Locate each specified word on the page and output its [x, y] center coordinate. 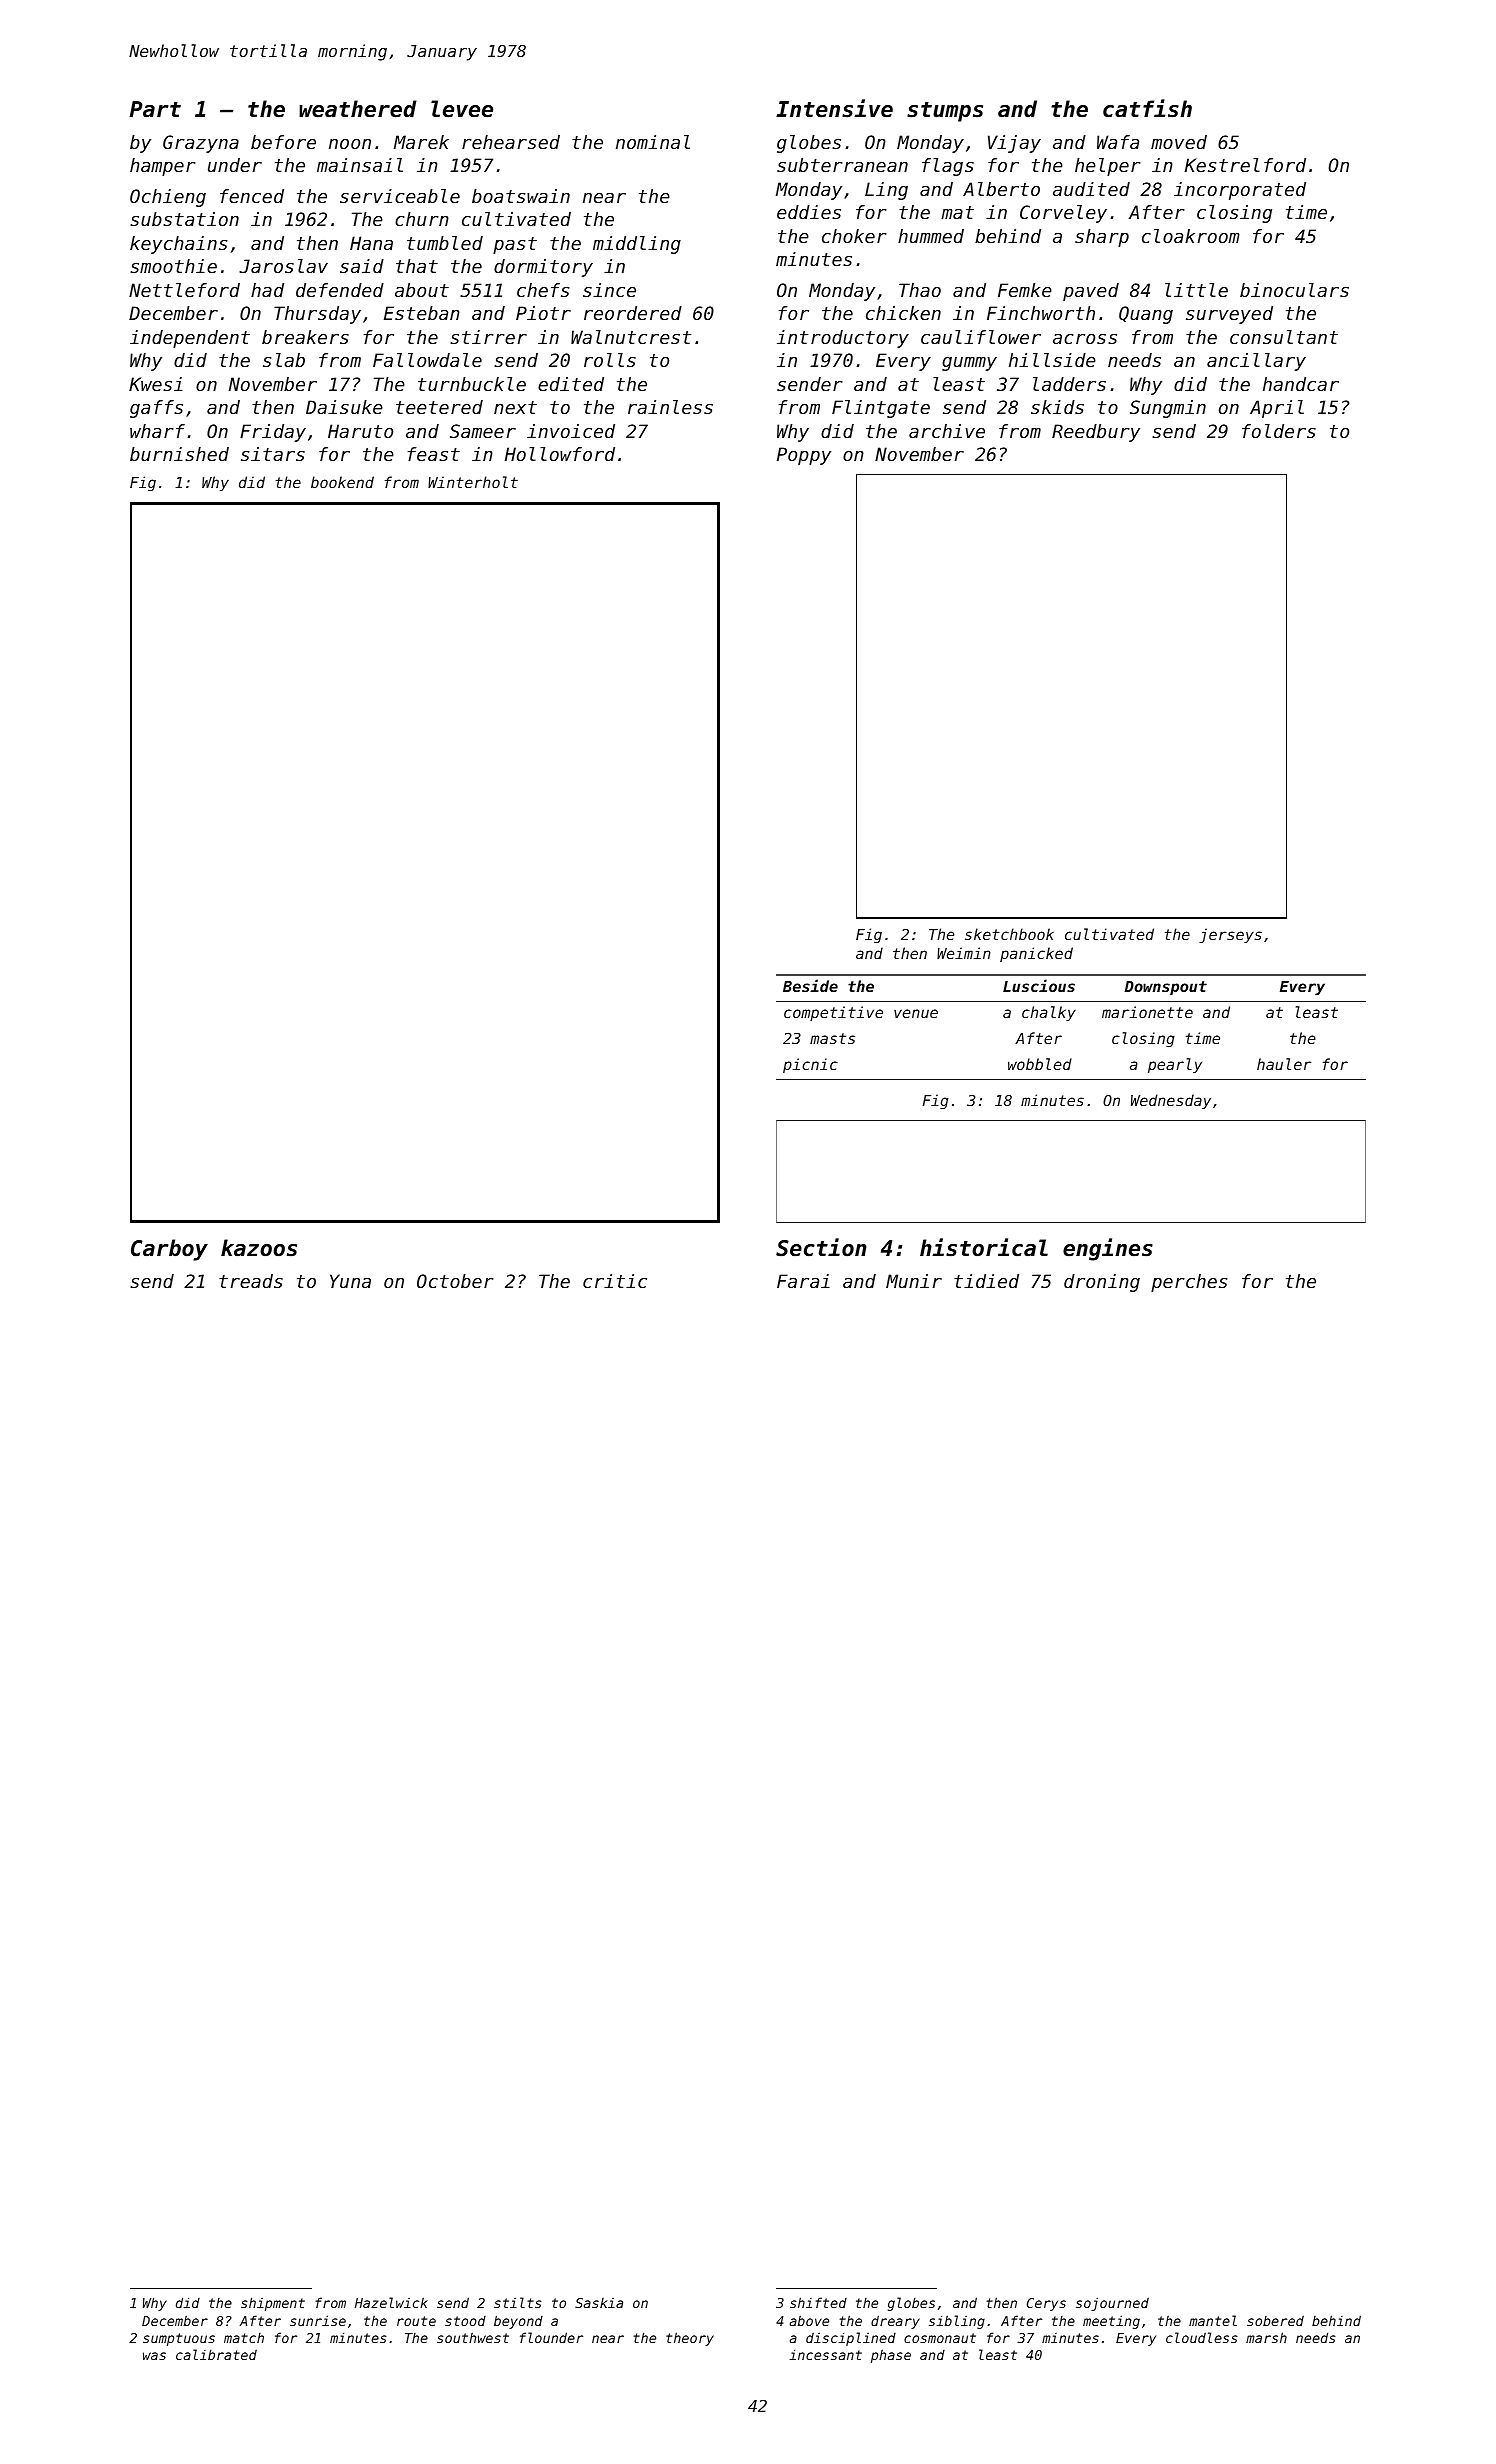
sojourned [1112, 2304]
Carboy [169, 1250]
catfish [1147, 108]
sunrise [318, 2320]
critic [615, 1281]
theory [690, 2339]
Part [155, 109]
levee [462, 109]
